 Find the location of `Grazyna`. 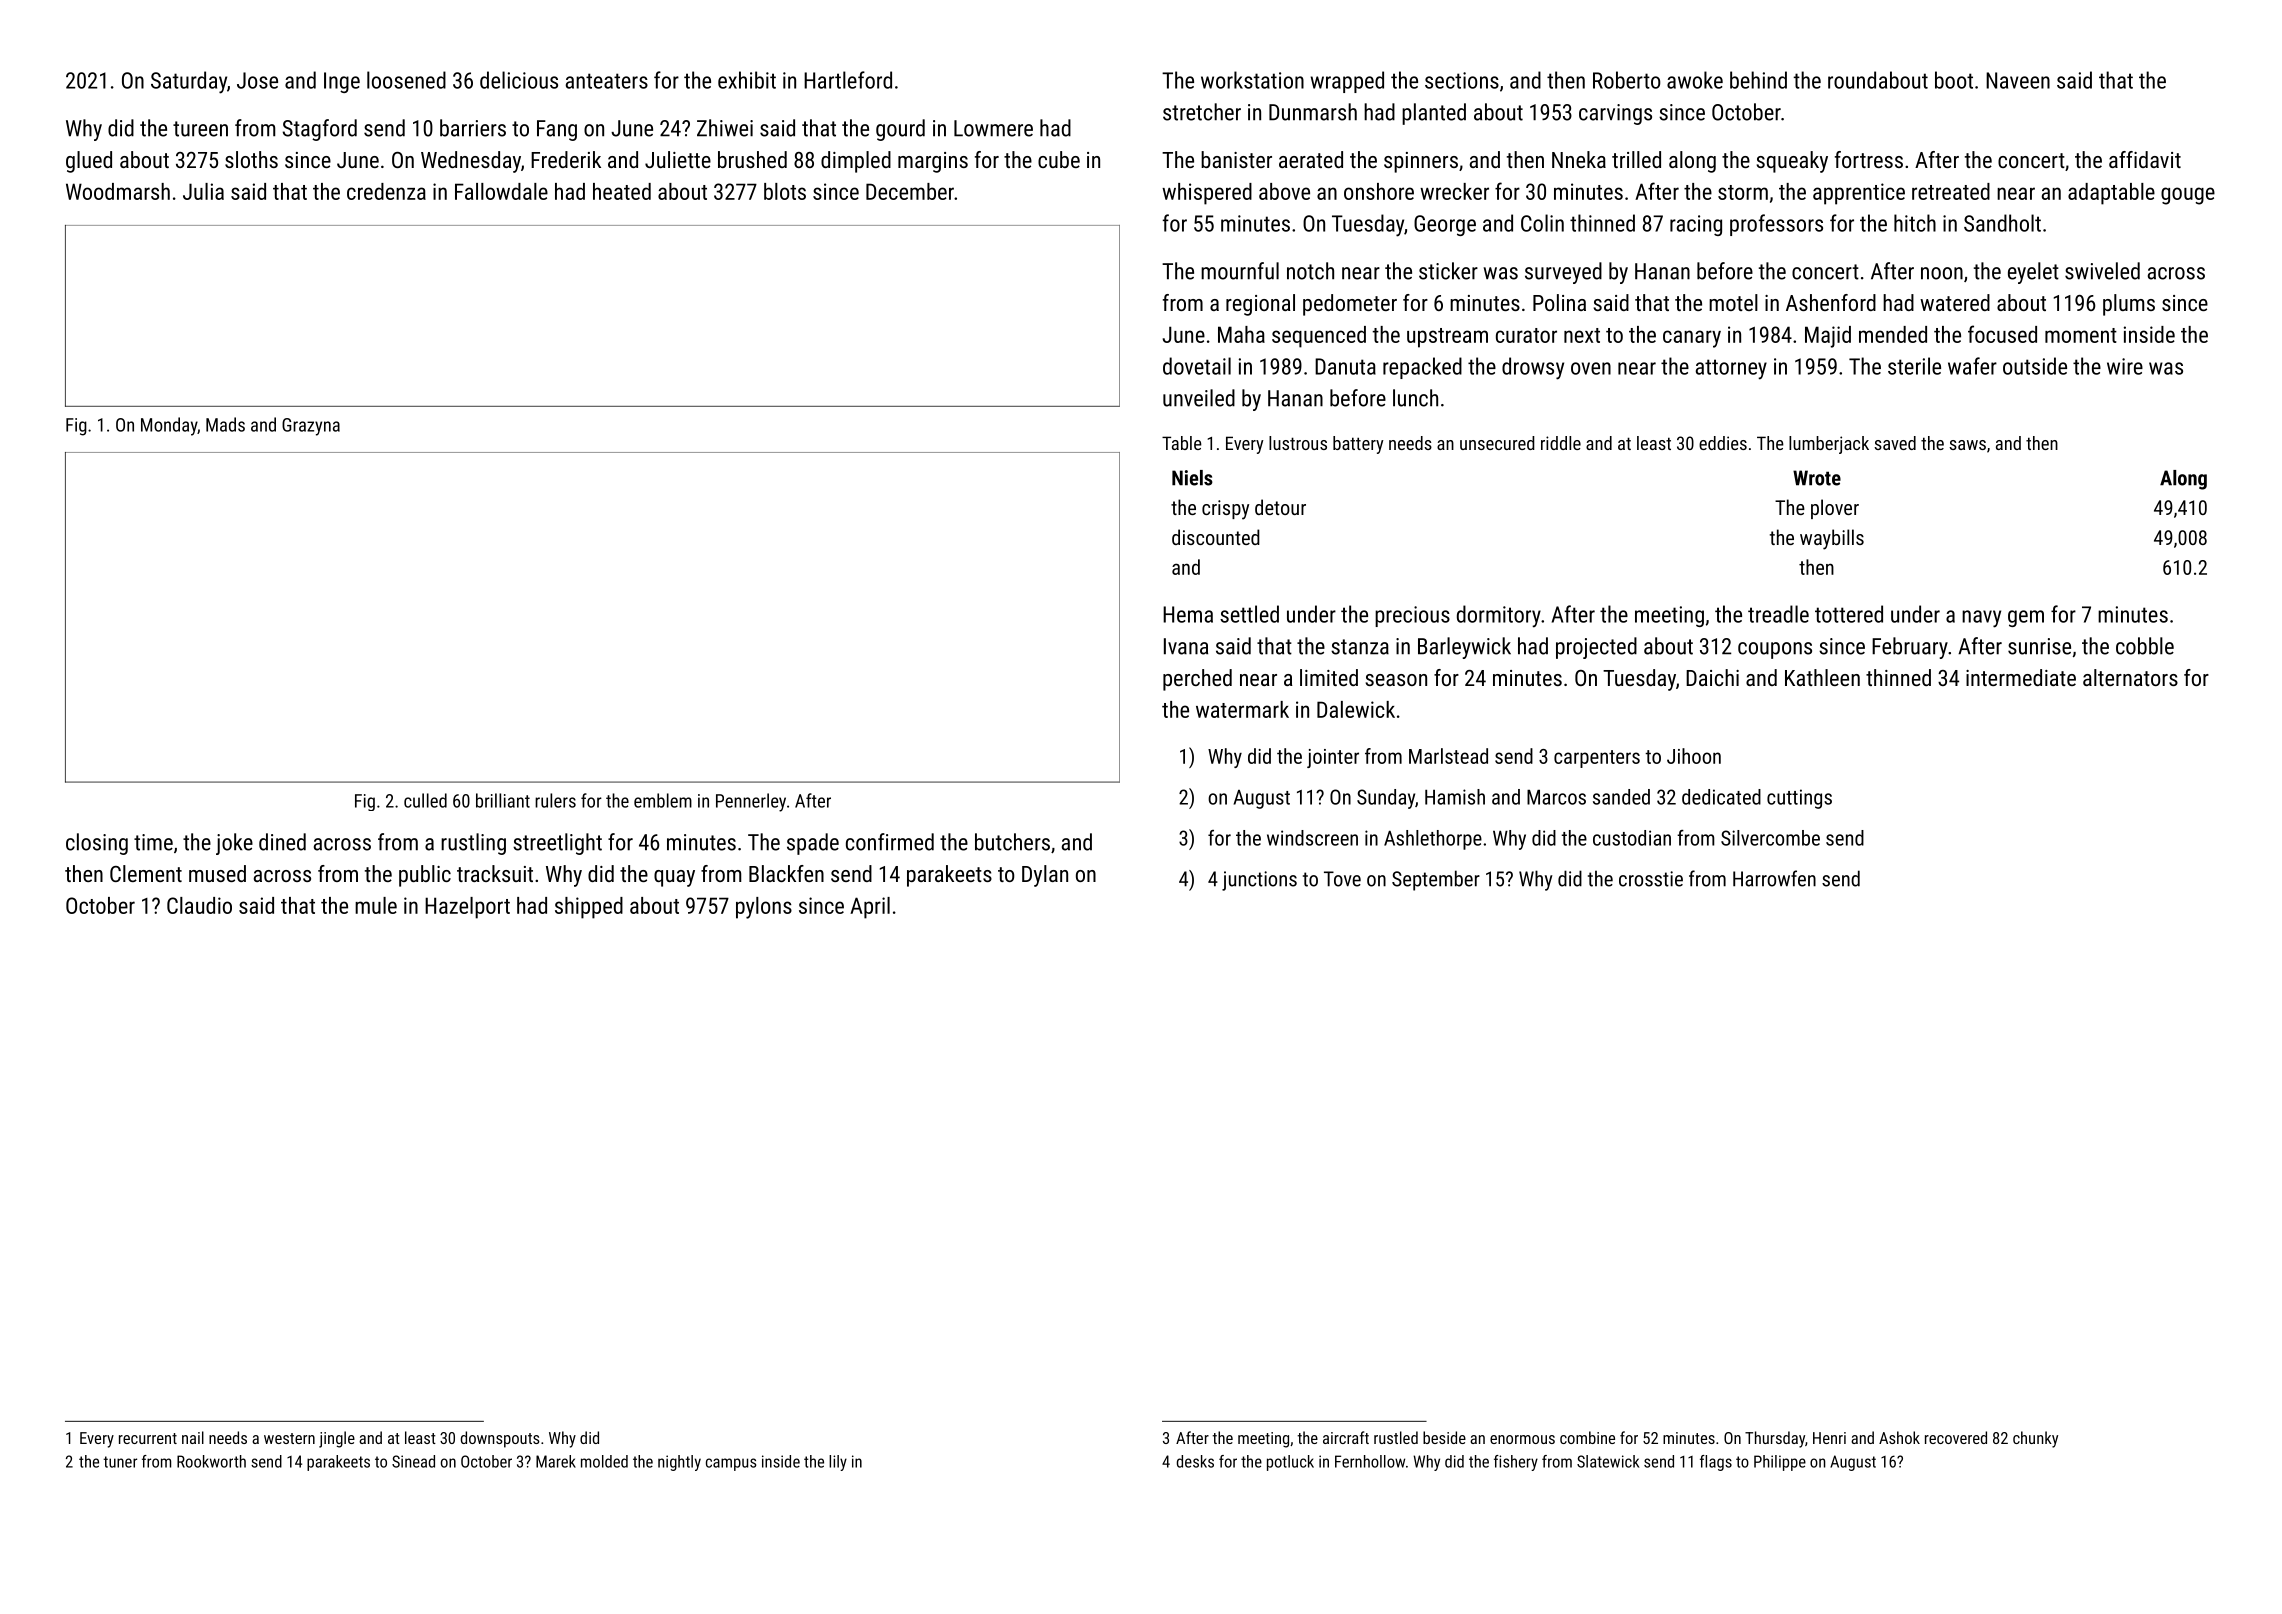

Grazyna is located at coordinates (311, 427).
